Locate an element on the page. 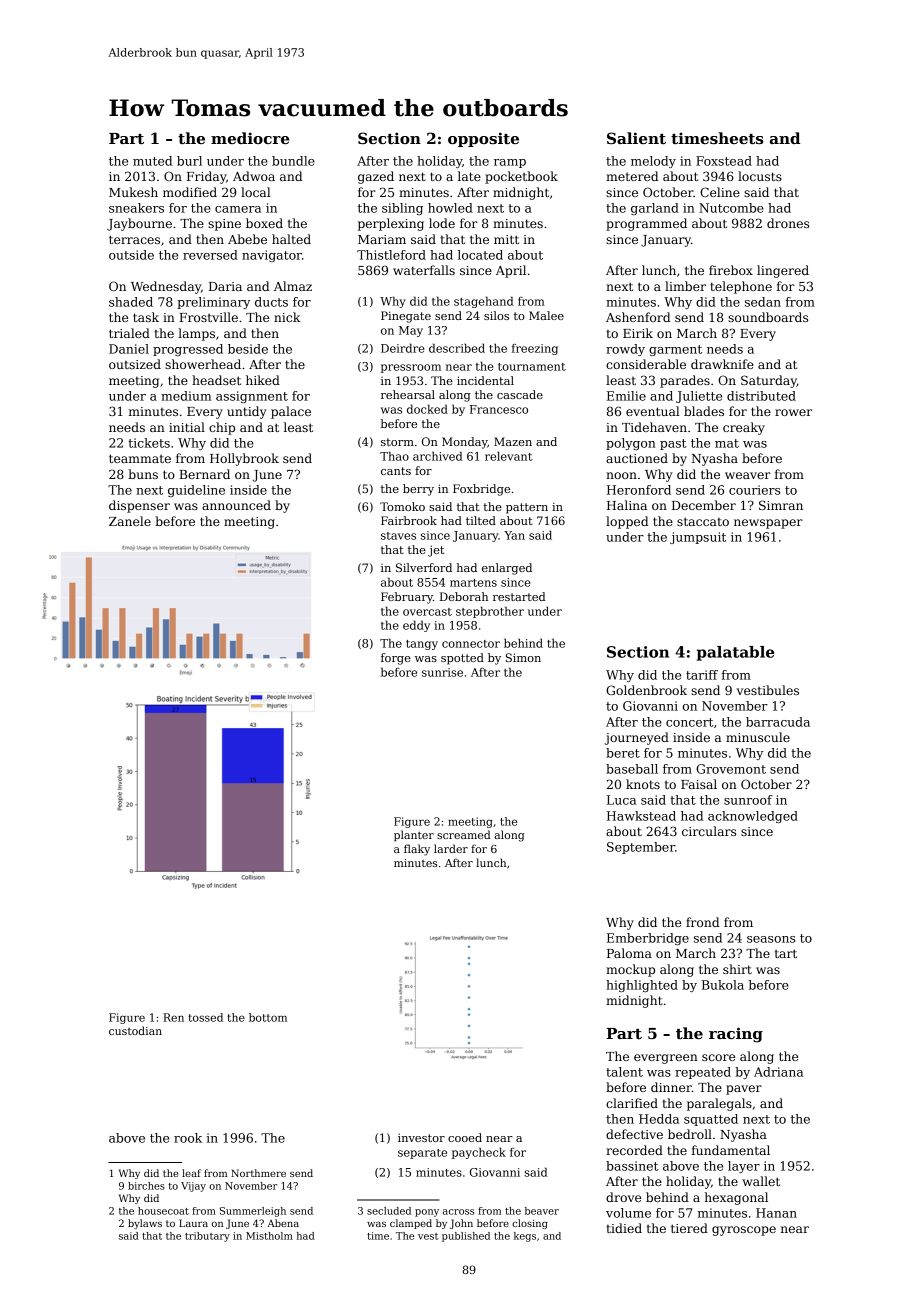 This document has height=1308, width=924. gazed is located at coordinates (376, 177).
